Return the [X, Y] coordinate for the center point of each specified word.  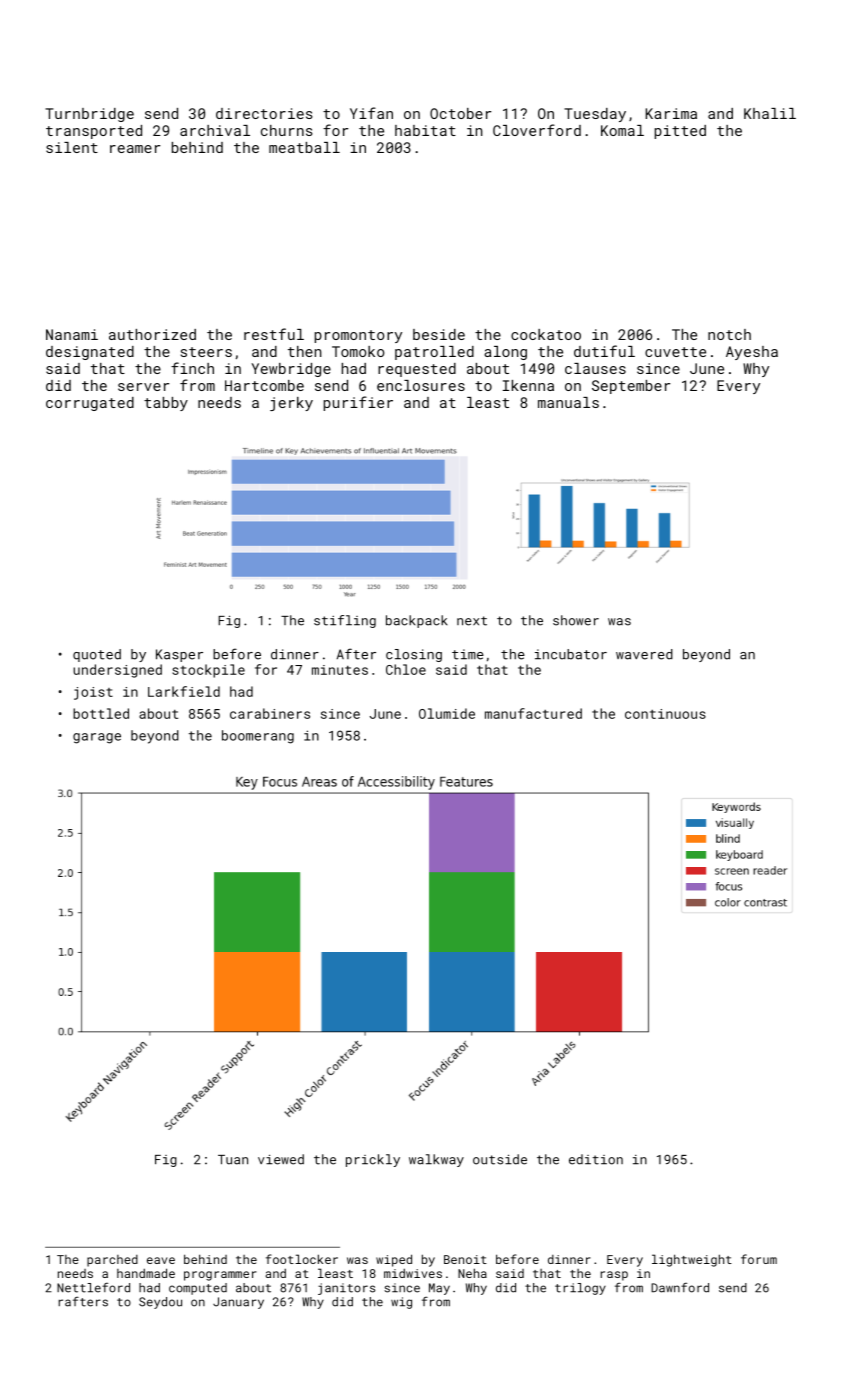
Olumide [447, 713]
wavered [644, 654]
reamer [135, 149]
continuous [665, 714]
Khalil [770, 113]
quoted [97, 655]
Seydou [160, 1303]
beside [439, 334]
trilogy [580, 1289]
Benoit [465, 1259]
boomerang [258, 737]
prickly [373, 1160]
